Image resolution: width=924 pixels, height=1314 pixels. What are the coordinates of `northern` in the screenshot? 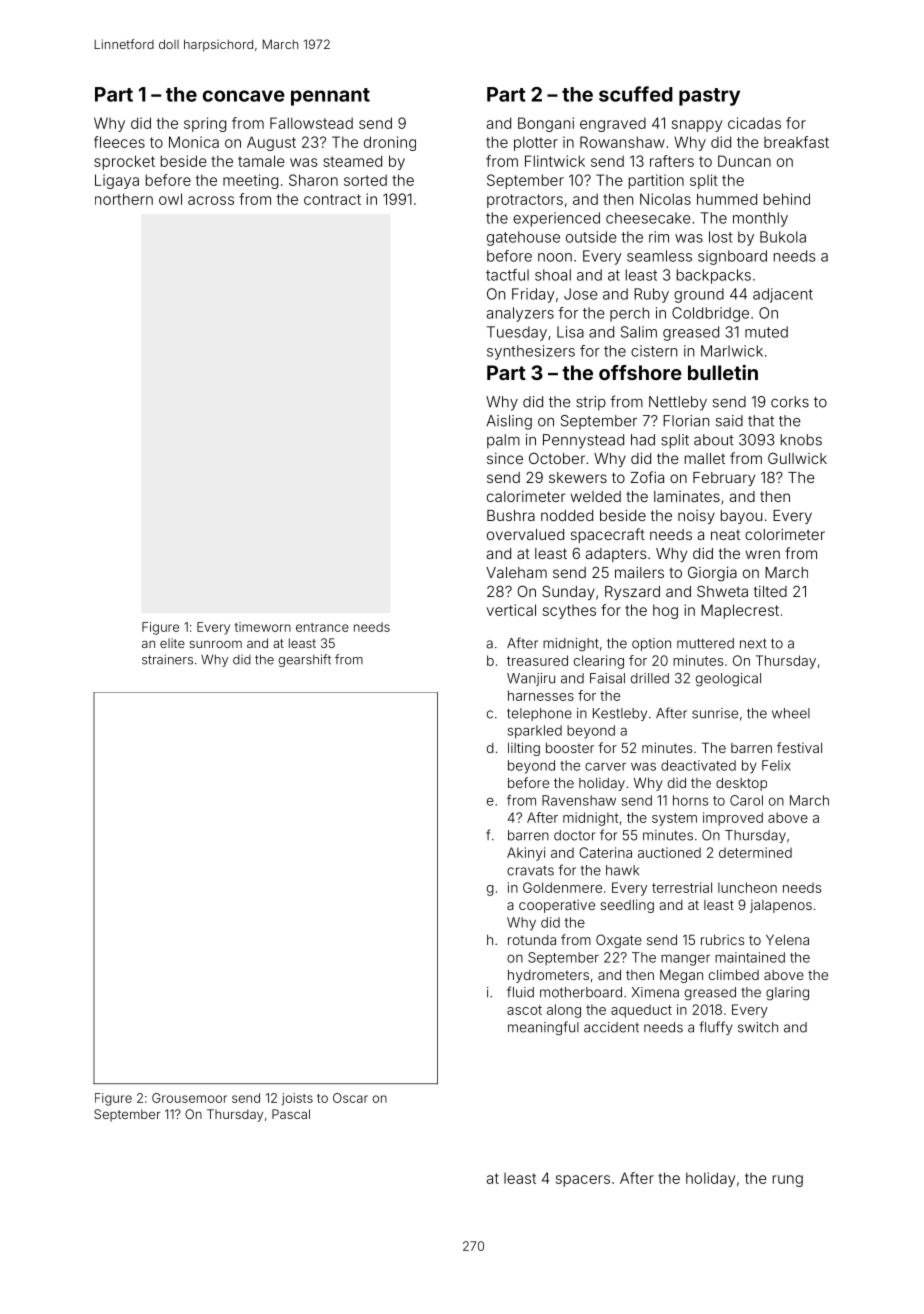 It's located at (124, 199).
